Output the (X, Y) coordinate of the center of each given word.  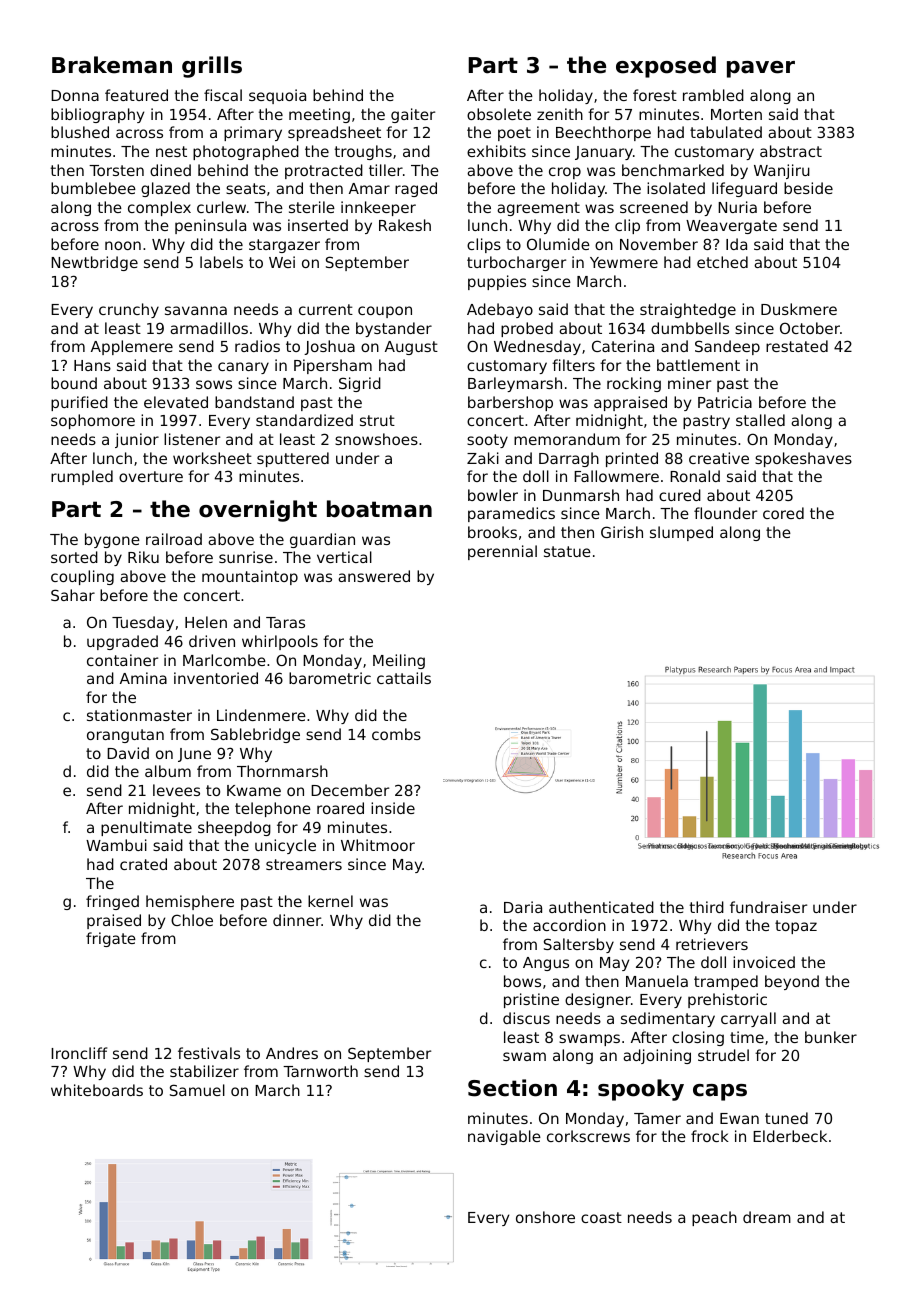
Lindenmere (261, 715)
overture (151, 476)
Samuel (197, 1090)
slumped (681, 533)
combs (396, 734)
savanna (196, 310)
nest (171, 151)
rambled (713, 95)
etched (722, 262)
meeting (319, 115)
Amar (369, 188)
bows (522, 981)
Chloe (192, 920)
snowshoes (376, 439)
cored (783, 513)
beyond (792, 982)
